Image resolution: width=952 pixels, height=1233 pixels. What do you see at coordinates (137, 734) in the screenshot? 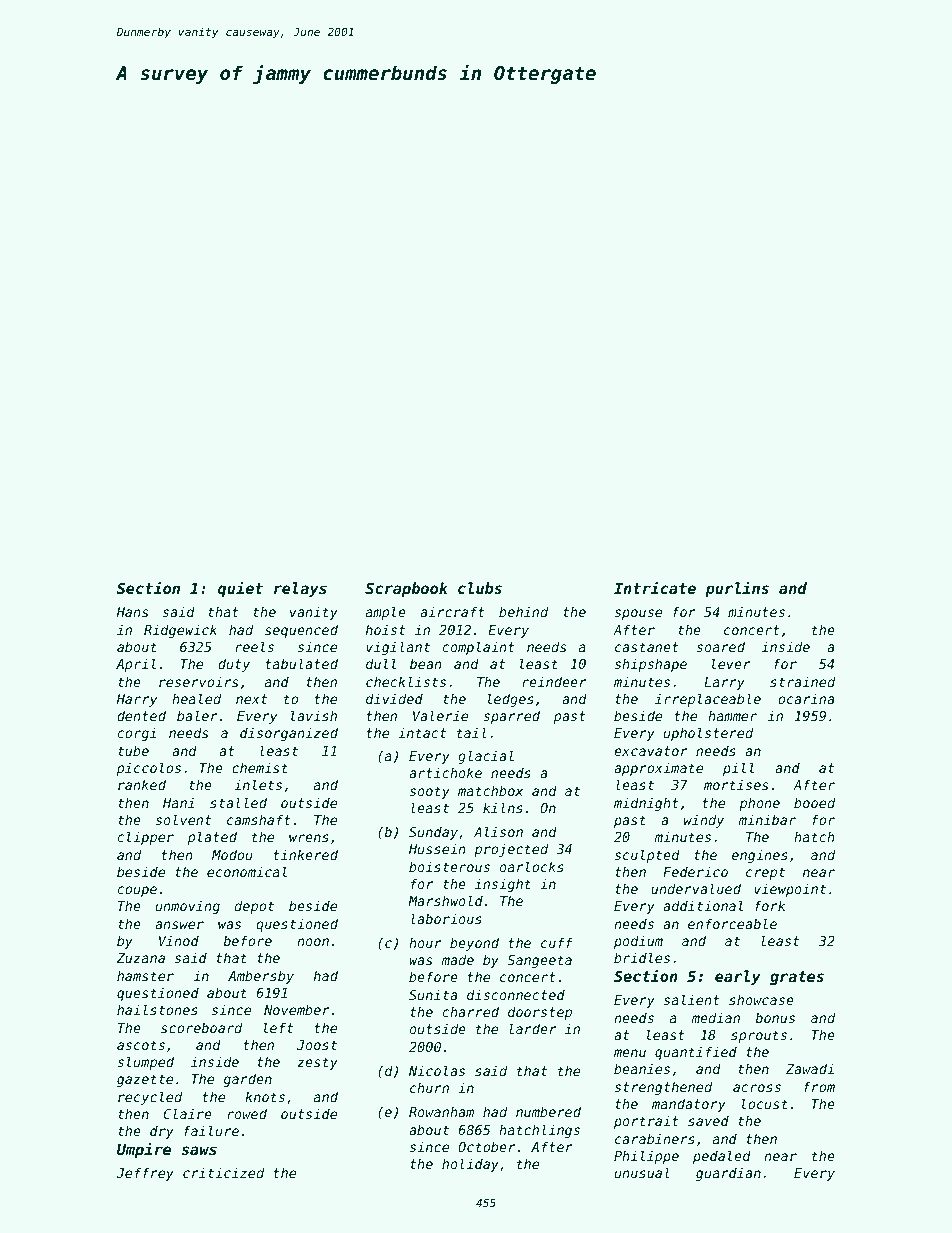
I see `corgi` at bounding box center [137, 734].
